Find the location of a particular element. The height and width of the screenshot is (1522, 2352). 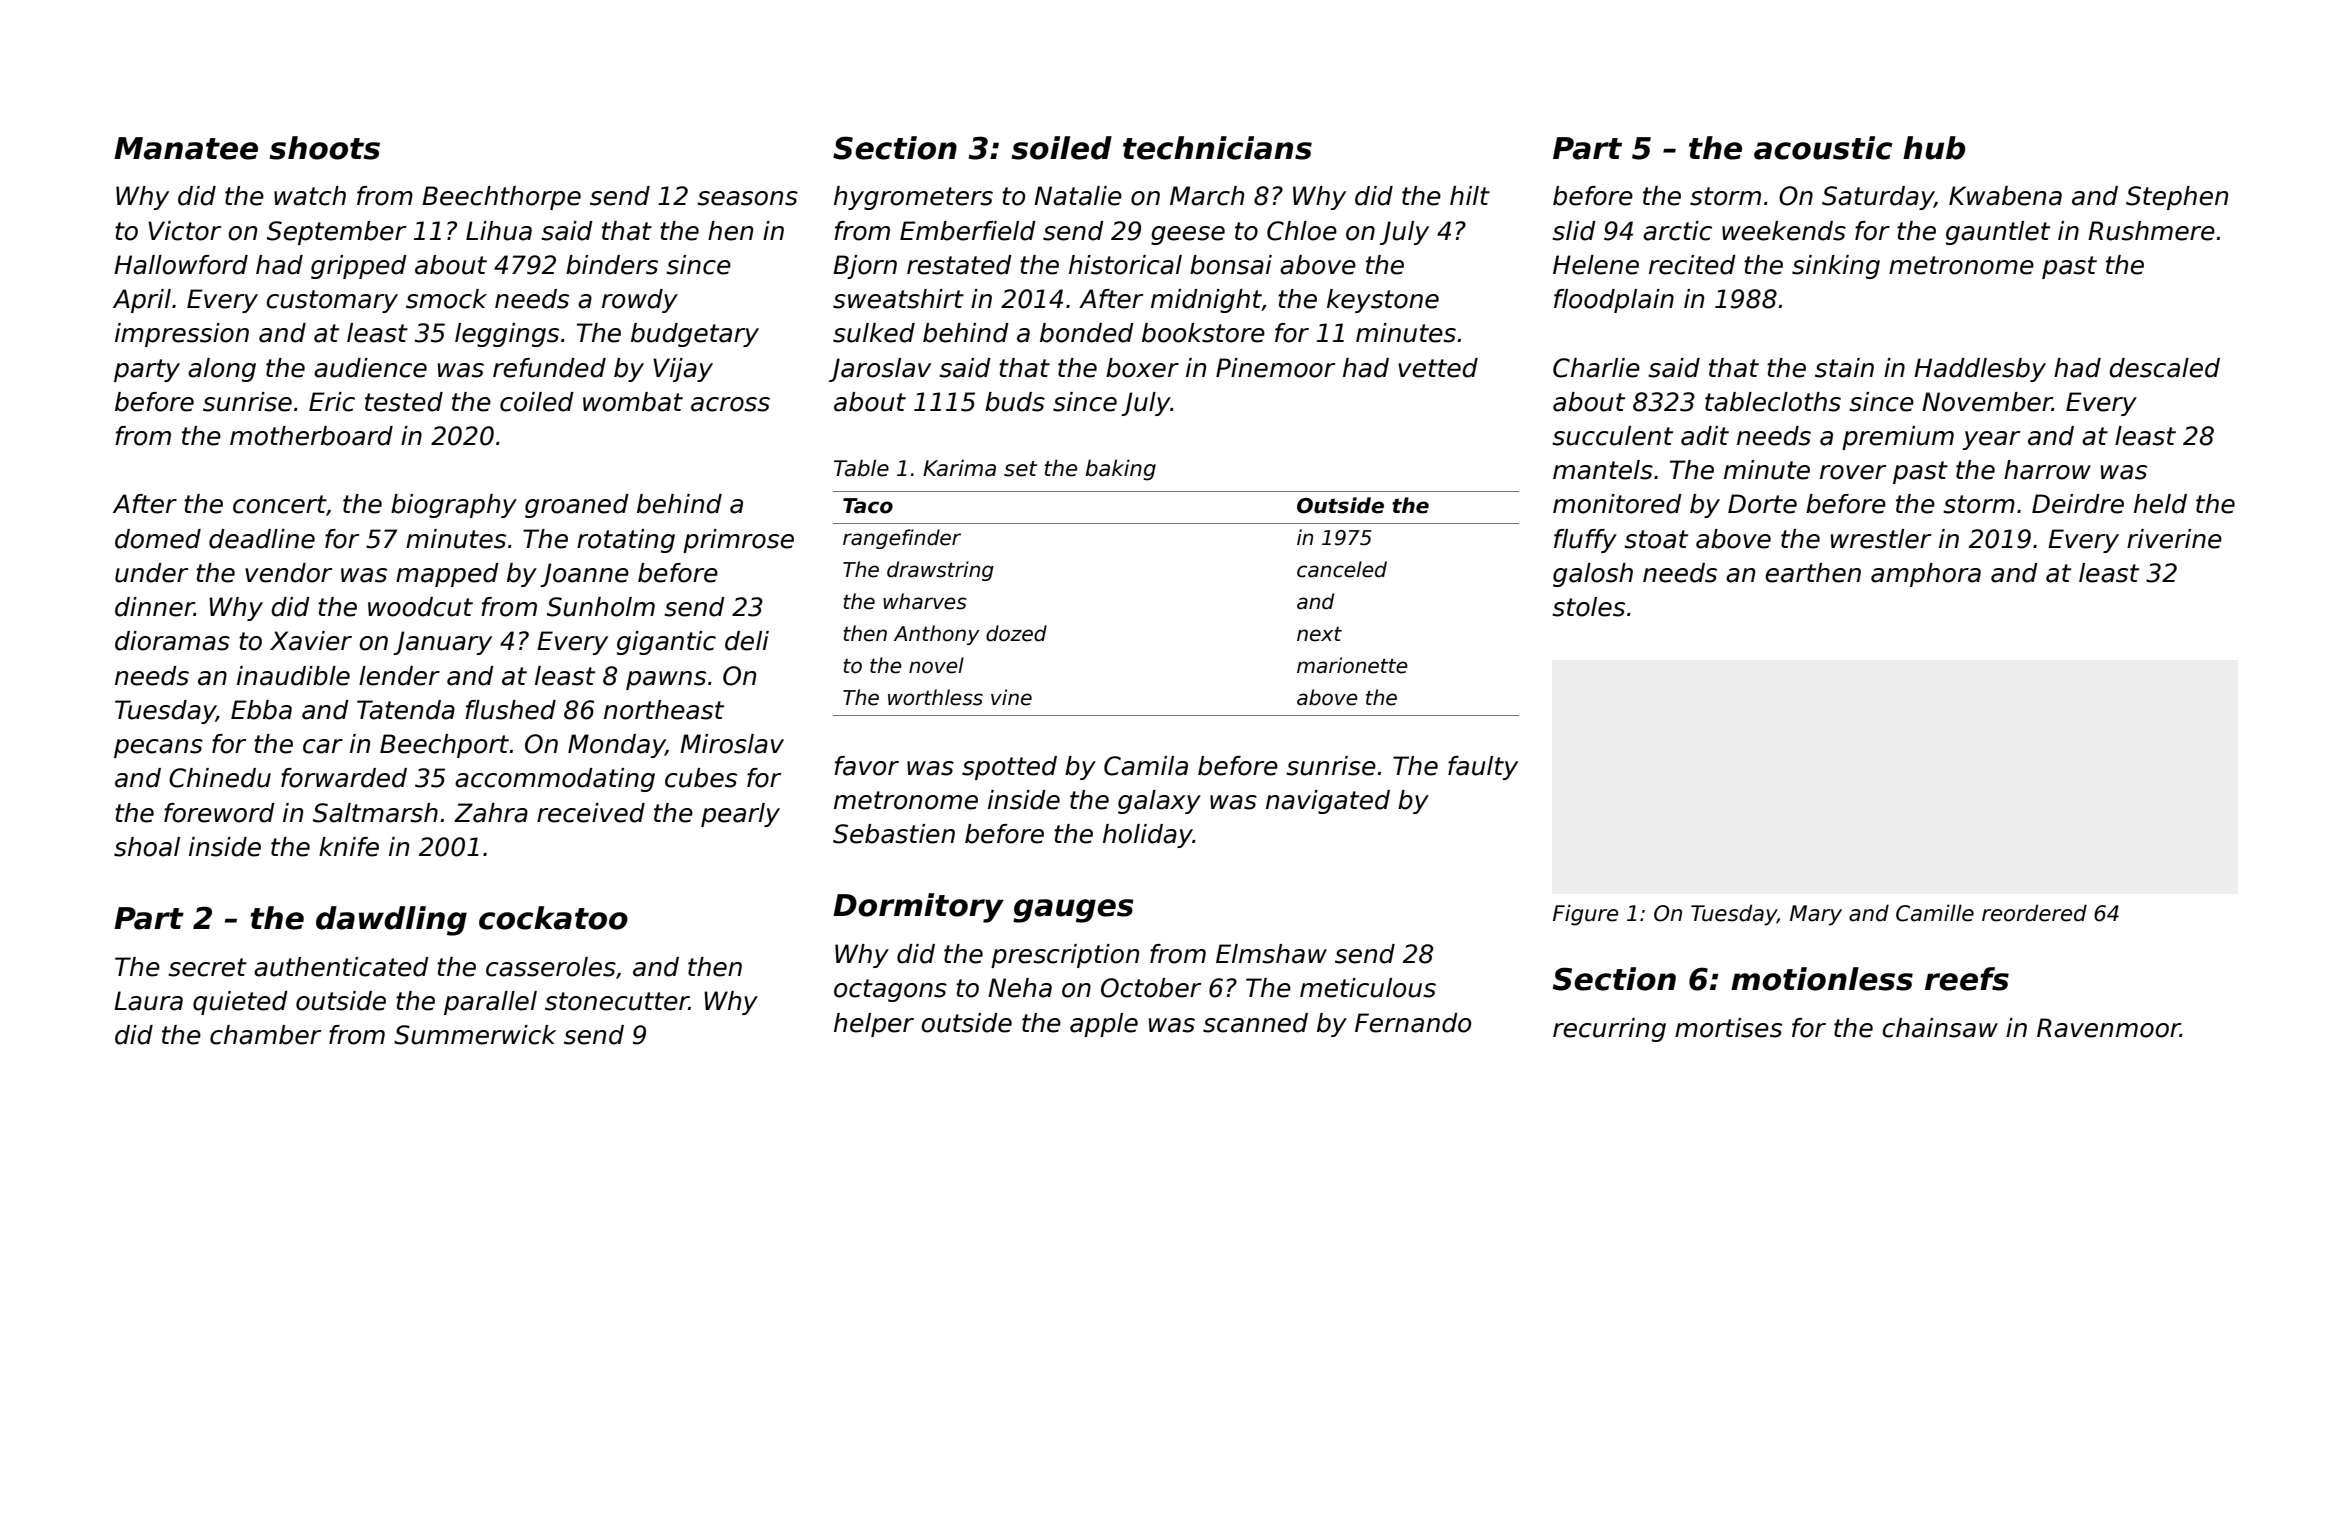

car is located at coordinates (323, 746).
